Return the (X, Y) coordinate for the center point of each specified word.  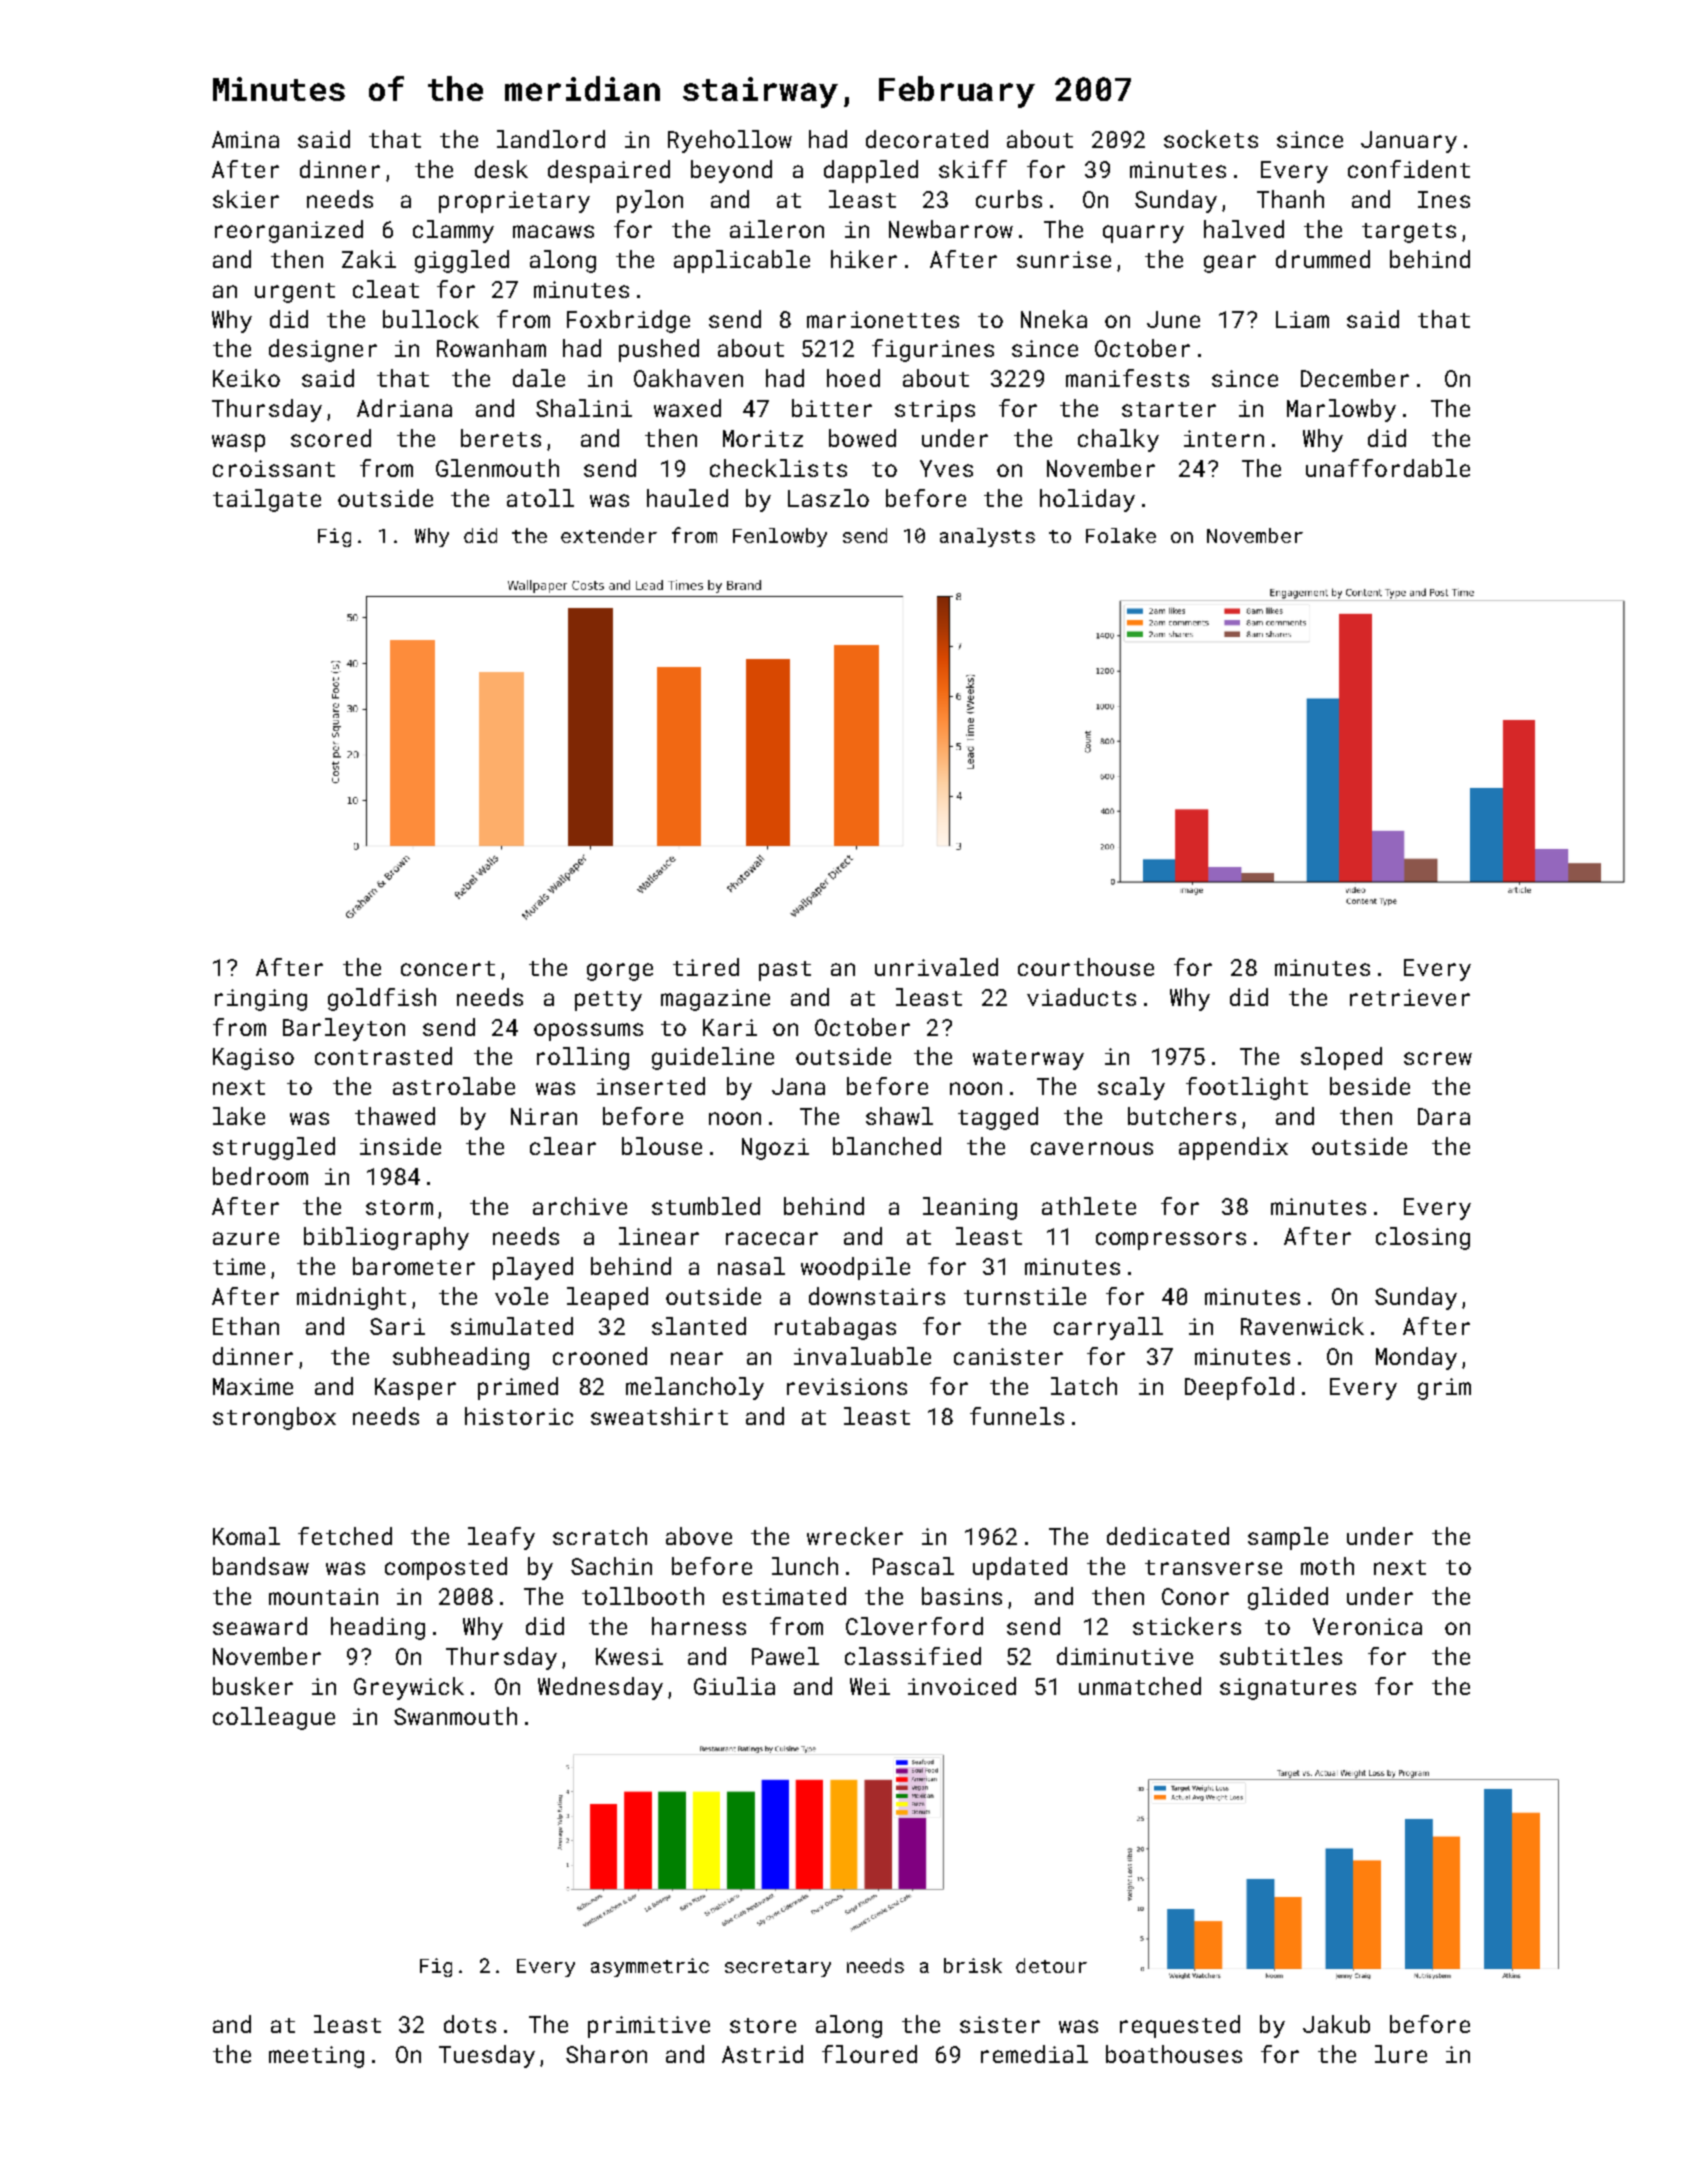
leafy (501, 1538)
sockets (1211, 139)
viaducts (1081, 997)
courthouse (1086, 967)
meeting (316, 2057)
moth (1327, 1566)
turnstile (1025, 1296)
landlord (551, 139)
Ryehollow (730, 141)
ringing (261, 1000)
